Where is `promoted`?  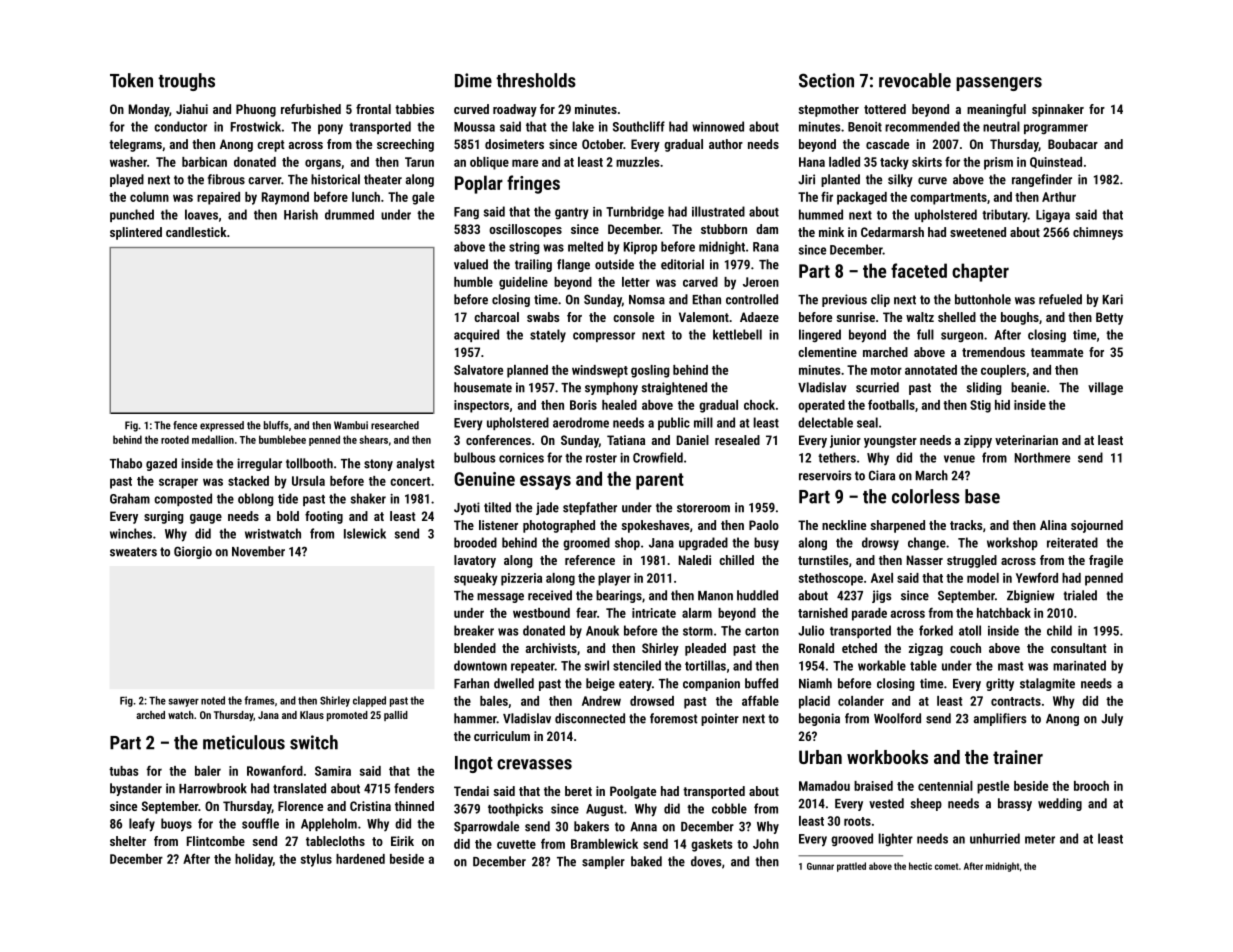 promoted is located at coordinates (347, 716).
